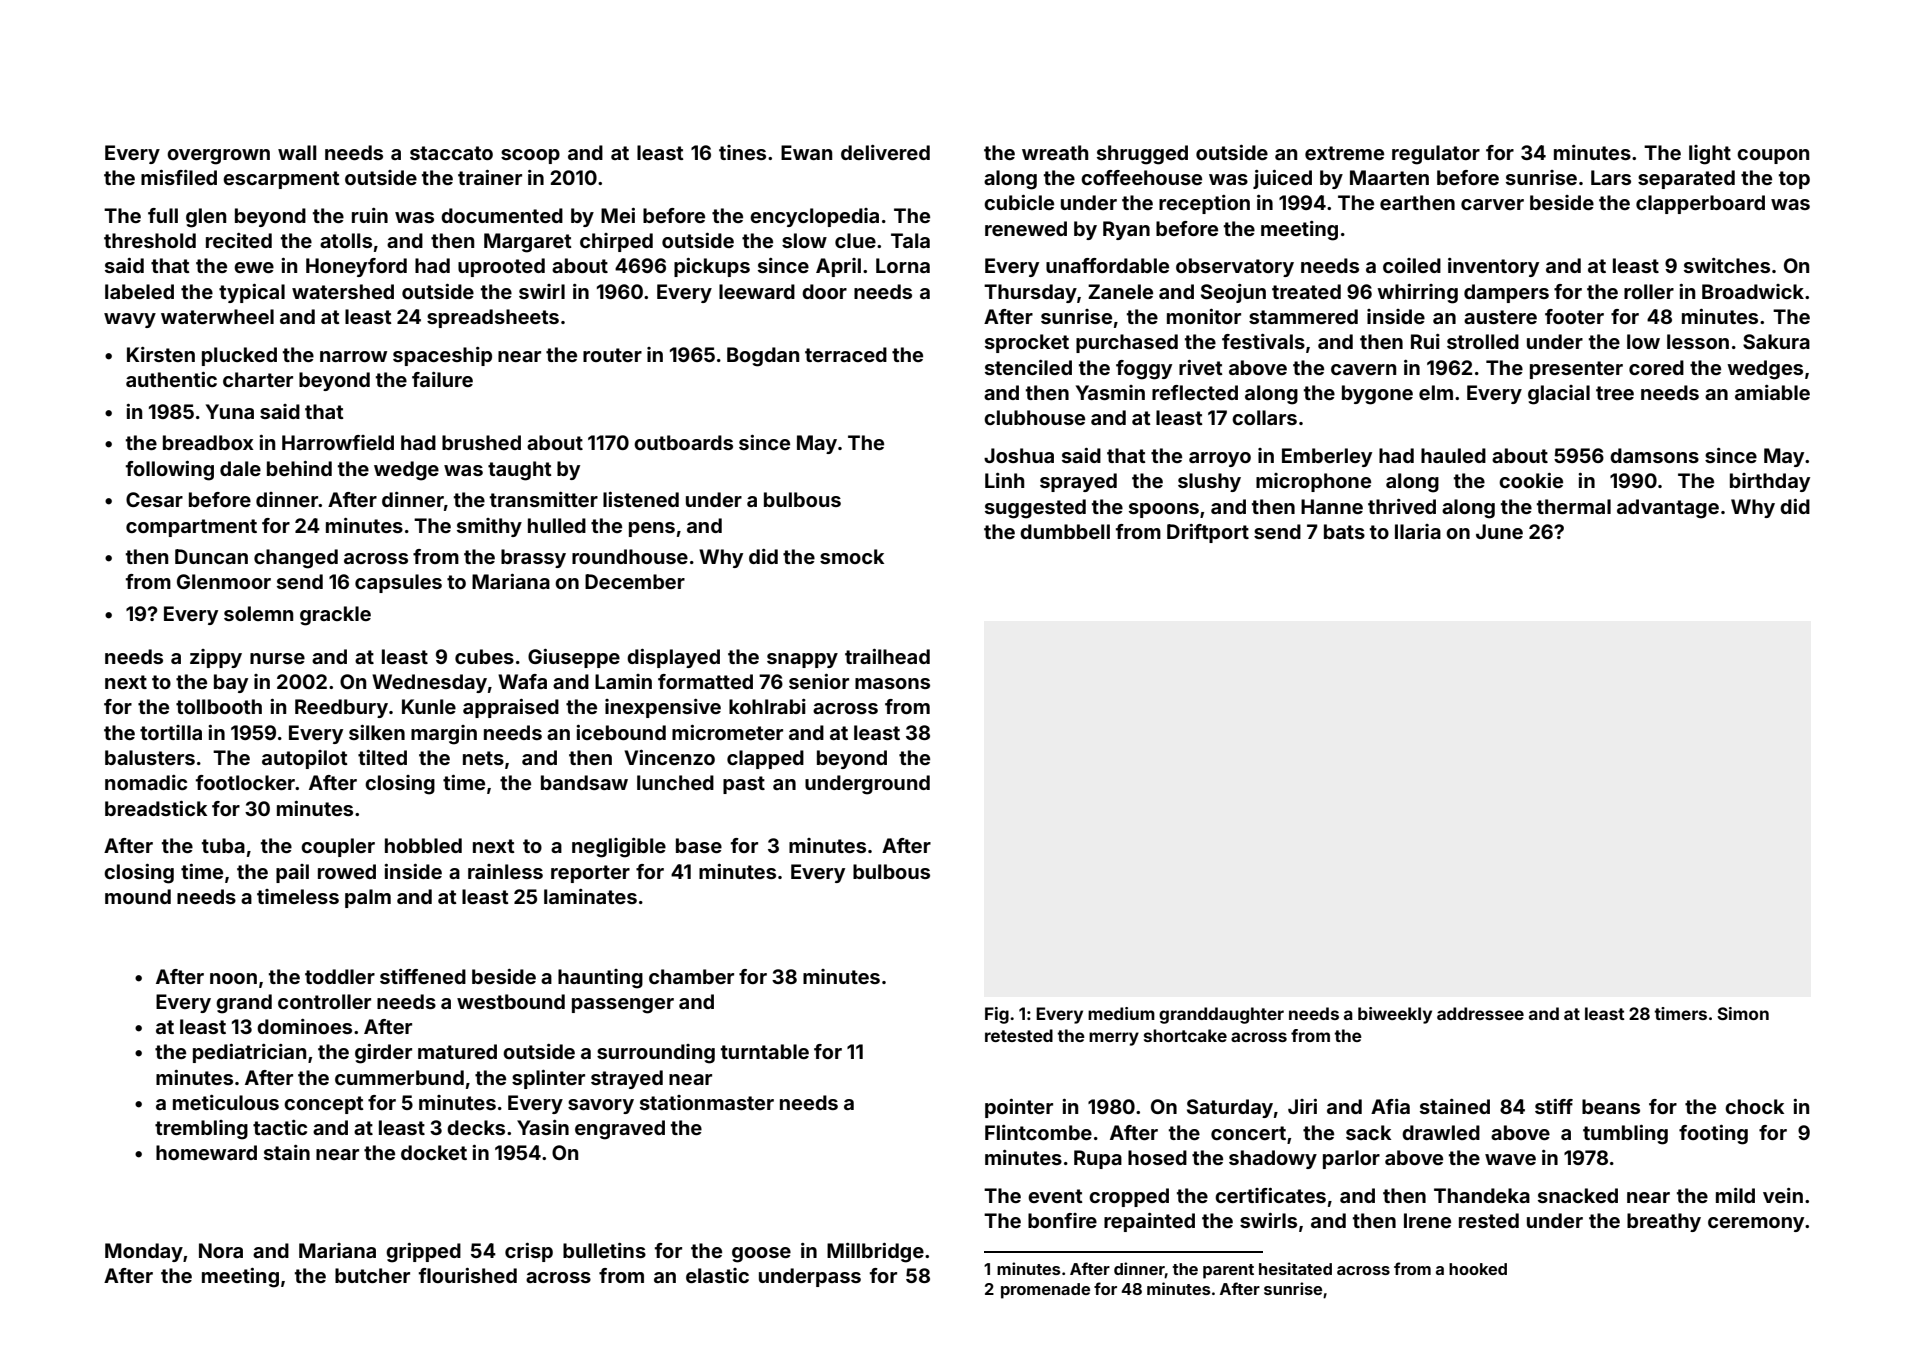  What do you see at coordinates (233, 978) in the image?
I see `noon` at bounding box center [233, 978].
